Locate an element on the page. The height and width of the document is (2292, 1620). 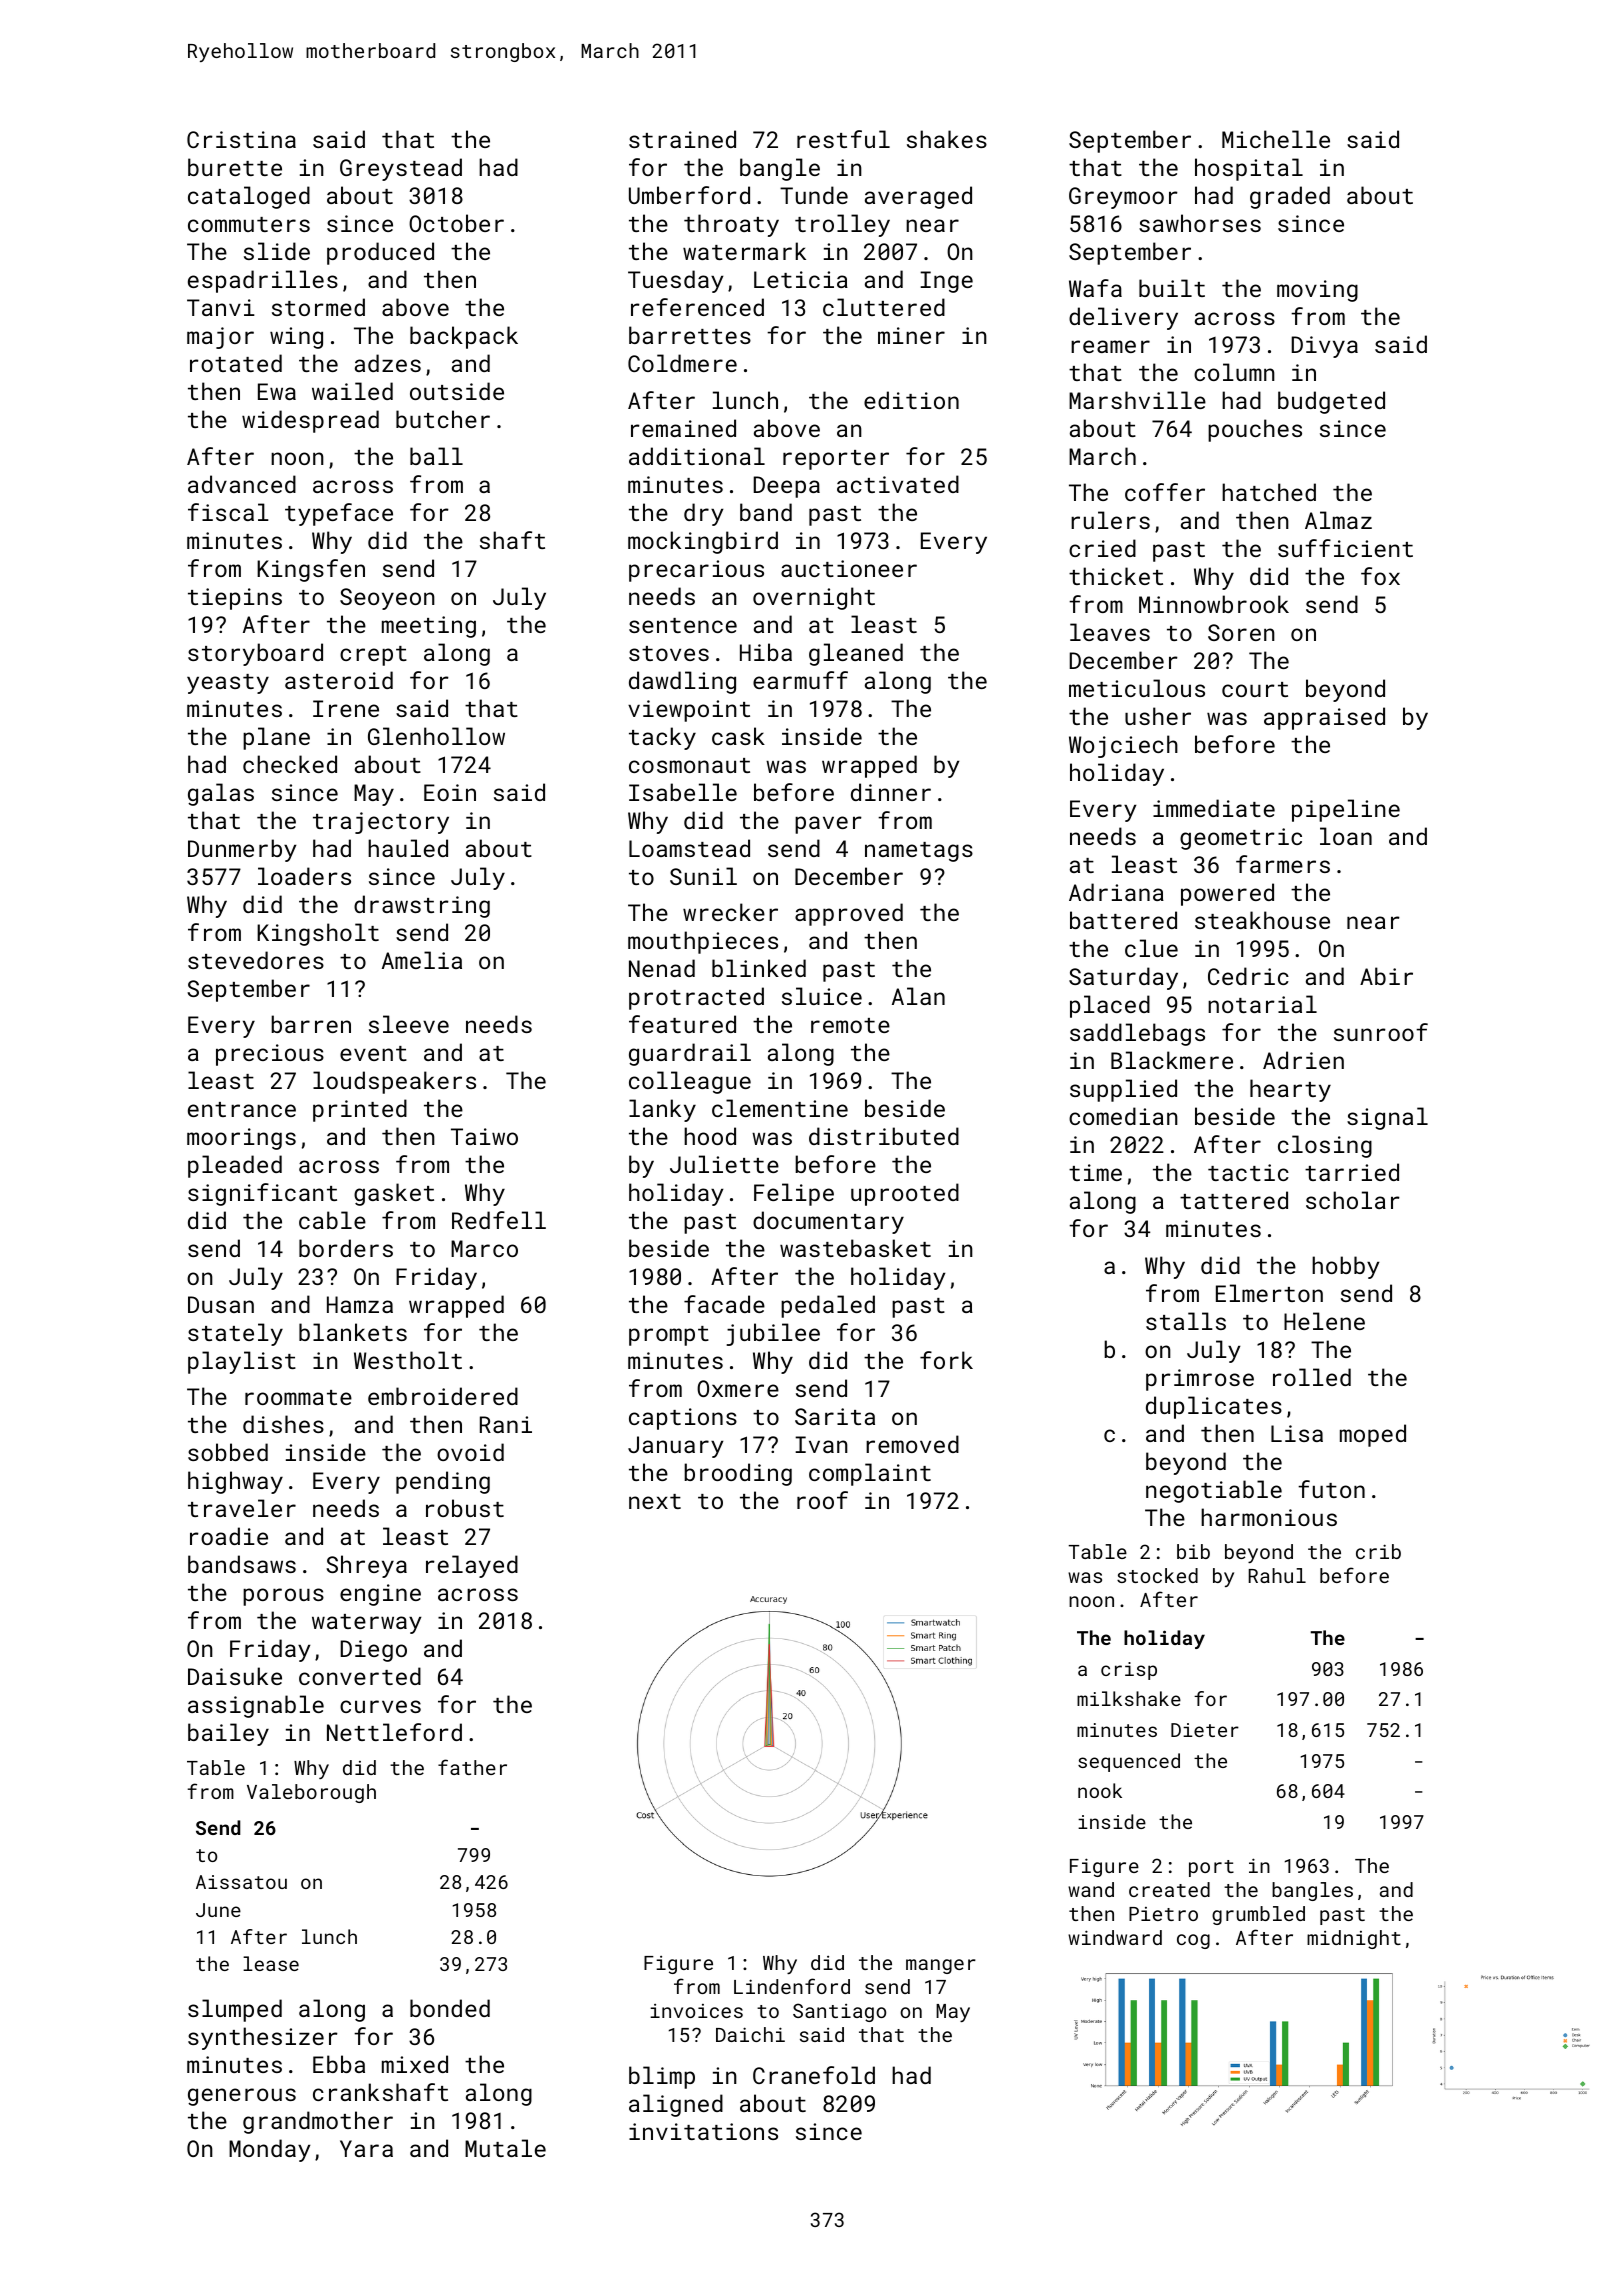
Michelle is located at coordinates (1276, 139).
